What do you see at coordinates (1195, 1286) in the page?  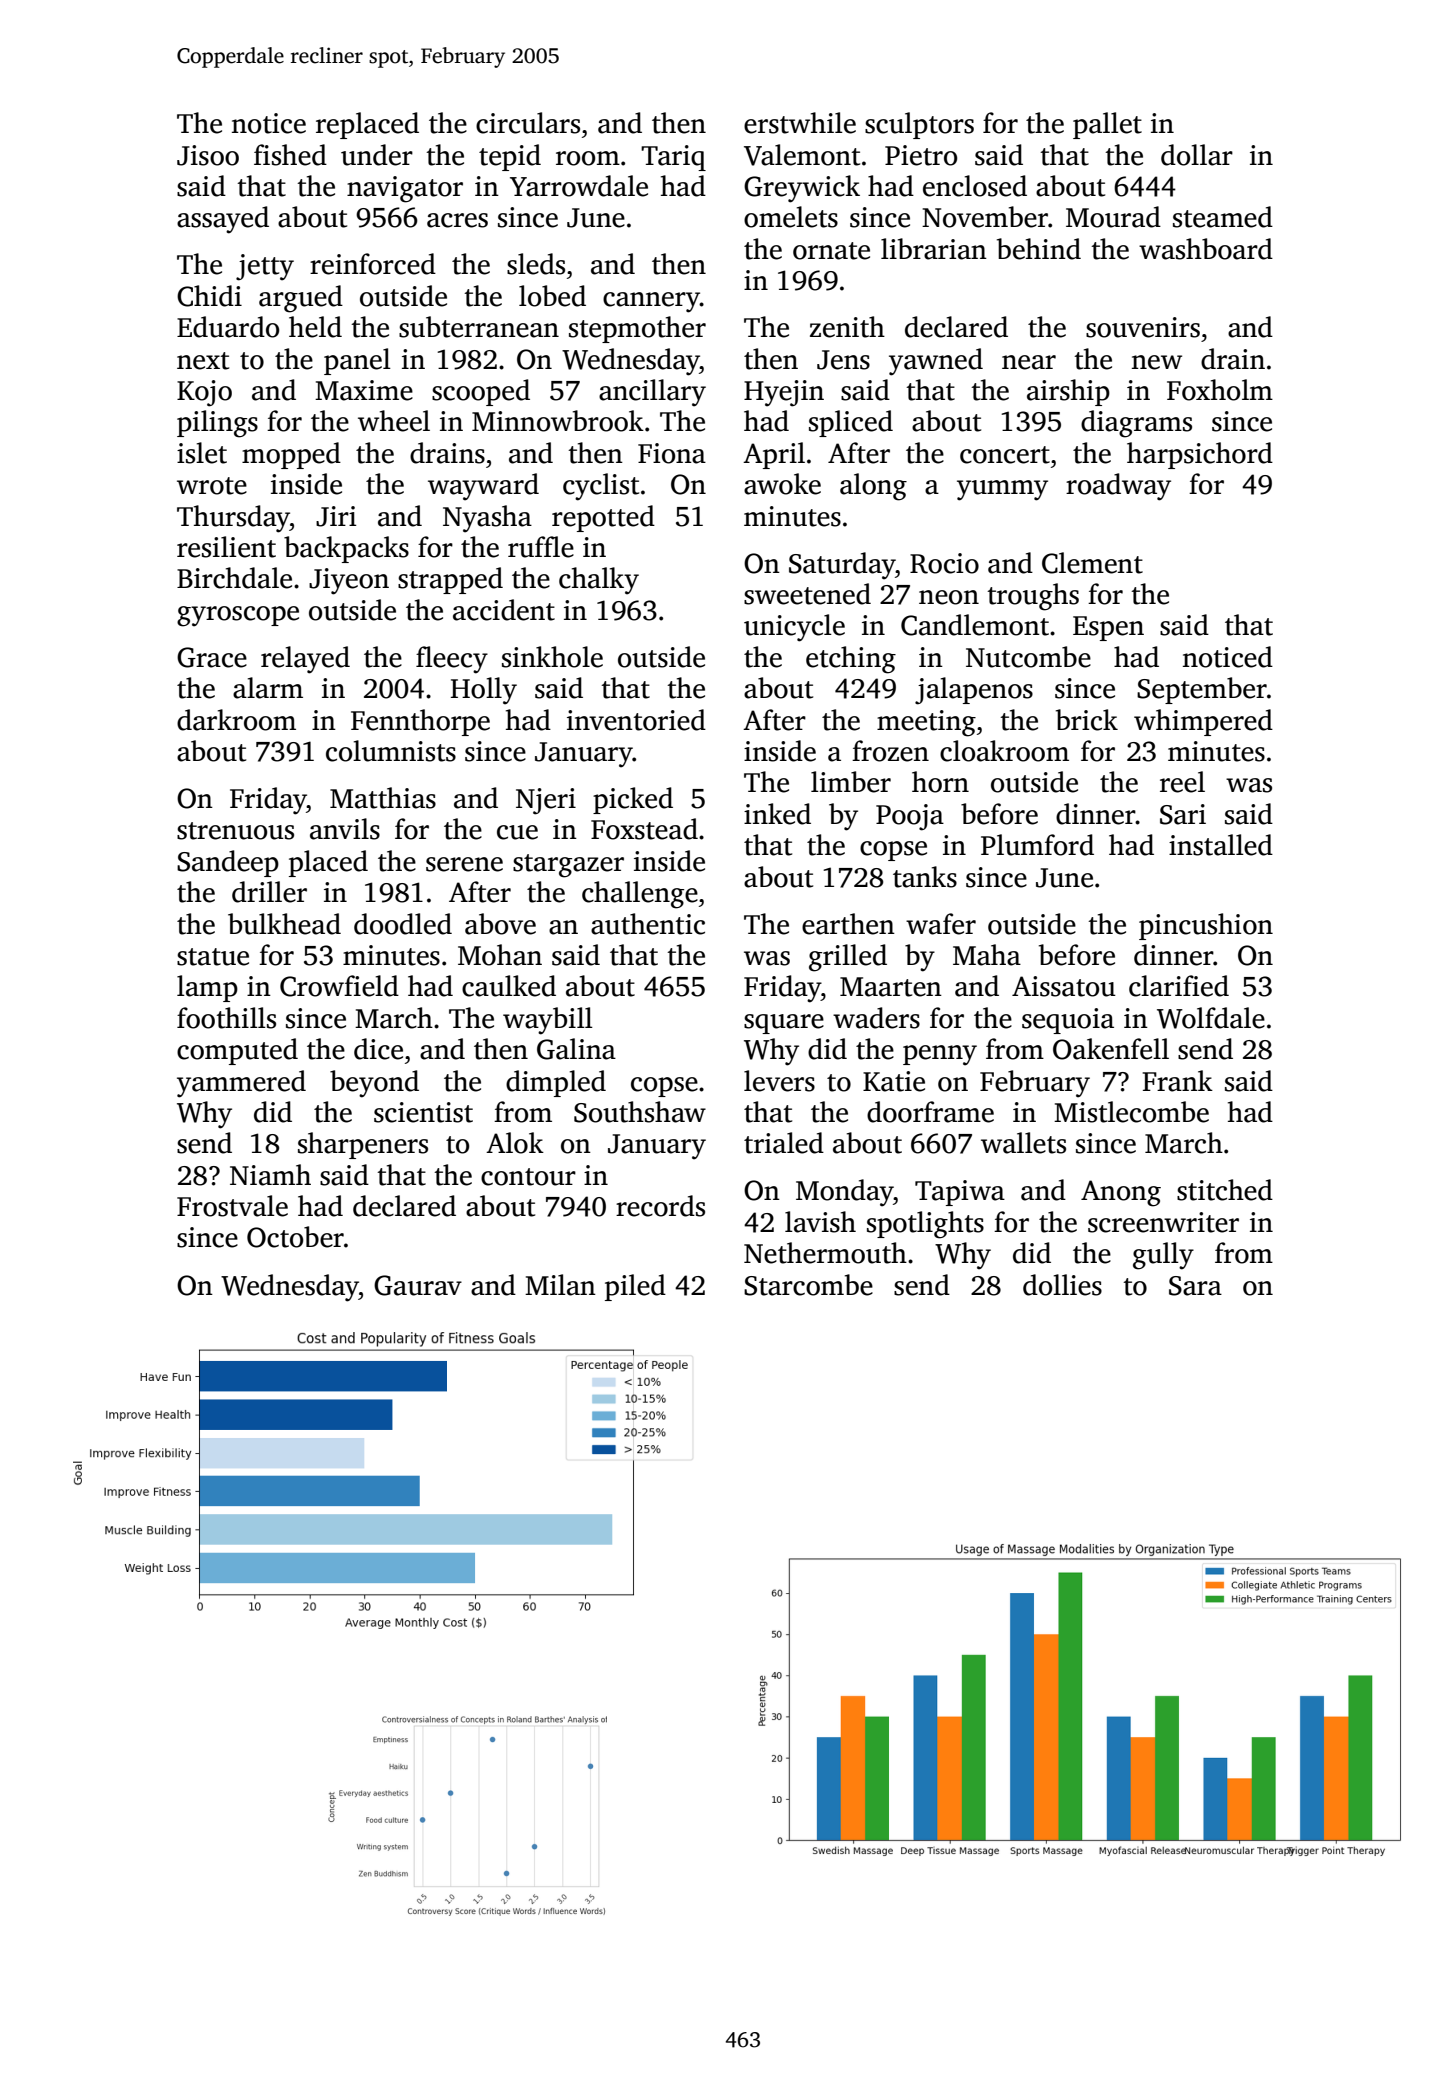 I see `Sara` at bounding box center [1195, 1286].
